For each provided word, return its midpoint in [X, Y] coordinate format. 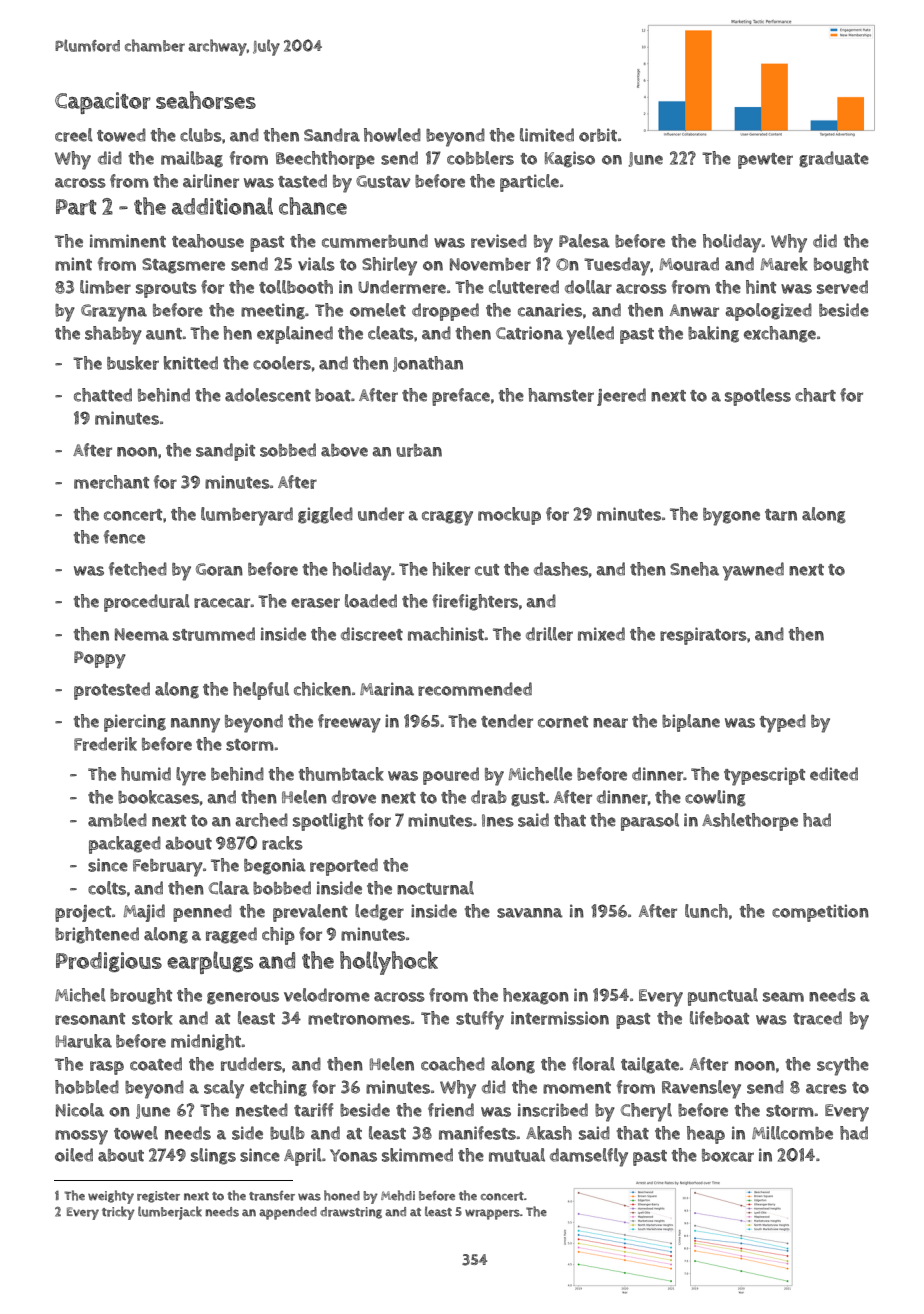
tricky [118, 1213]
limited [547, 135]
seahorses [206, 100]
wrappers [492, 1214]
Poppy [100, 660]
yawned [753, 571]
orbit [598, 135]
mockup [509, 516]
